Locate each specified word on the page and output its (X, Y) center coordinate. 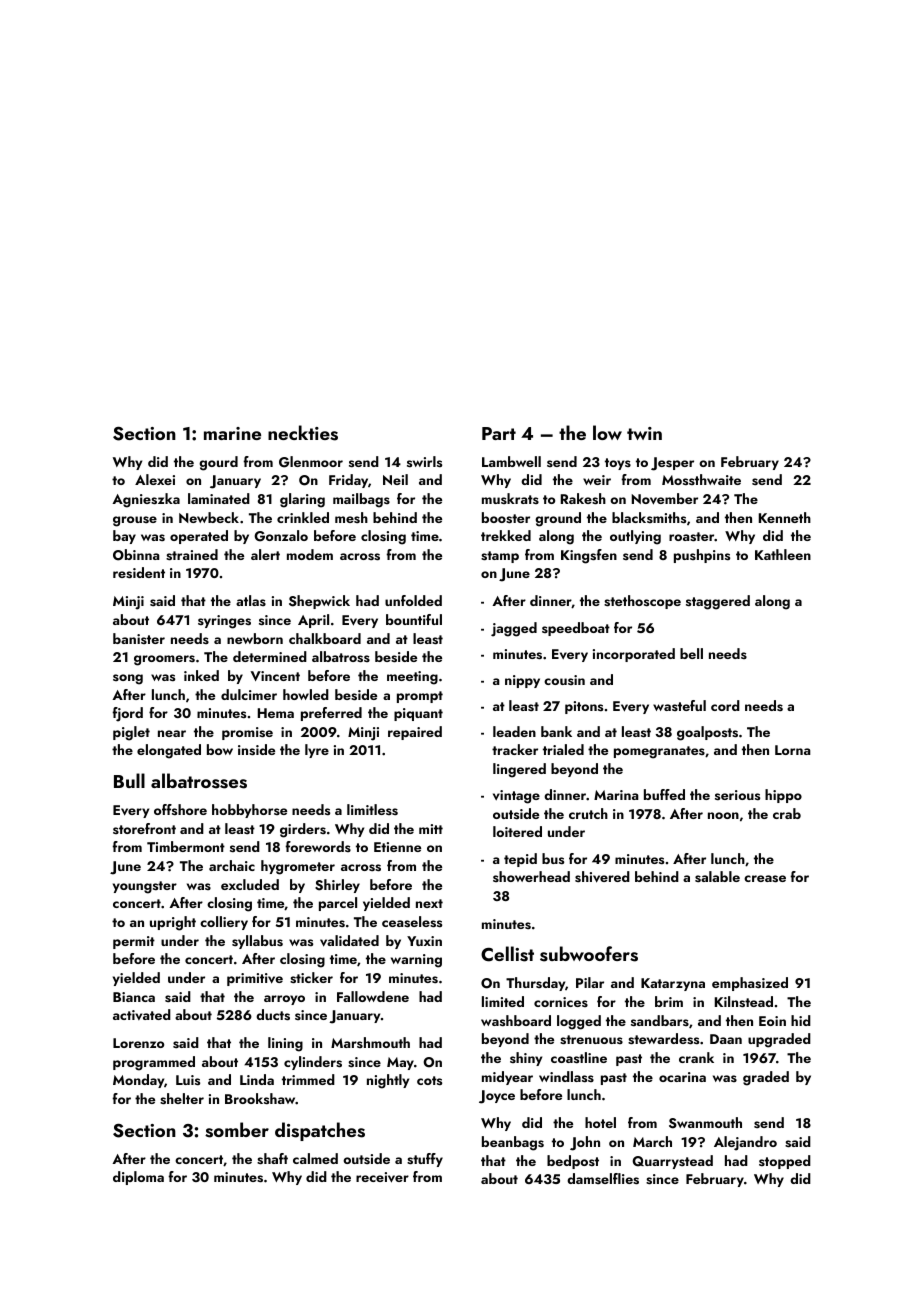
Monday (138, 1081)
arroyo (284, 1000)
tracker (515, 749)
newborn (255, 638)
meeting (412, 678)
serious (737, 795)
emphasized (750, 984)
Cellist (507, 954)
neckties (303, 433)
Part (499, 433)
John (585, 1143)
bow (220, 749)
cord (725, 705)
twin (644, 433)
